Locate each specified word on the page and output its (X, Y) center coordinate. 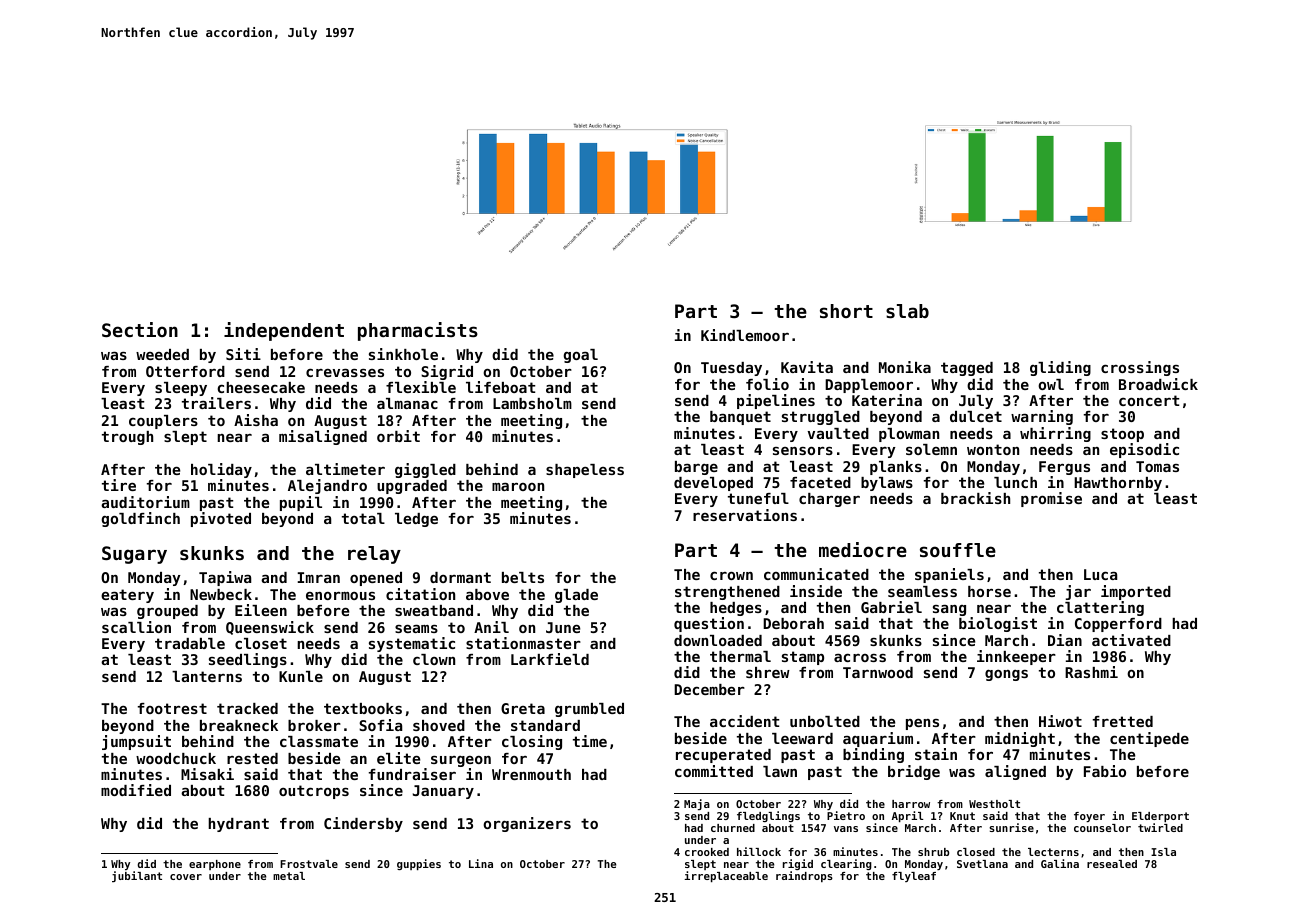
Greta (523, 708)
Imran (318, 577)
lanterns (207, 676)
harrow (911, 804)
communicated (816, 574)
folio (767, 384)
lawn (780, 771)
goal (581, 356)
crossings (1140, 368)
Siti (243, 354)
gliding (1060, 368)
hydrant (238, 825)
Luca (1100, 574)
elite (398, 758)
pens (922, 724)
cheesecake (261, 387)
